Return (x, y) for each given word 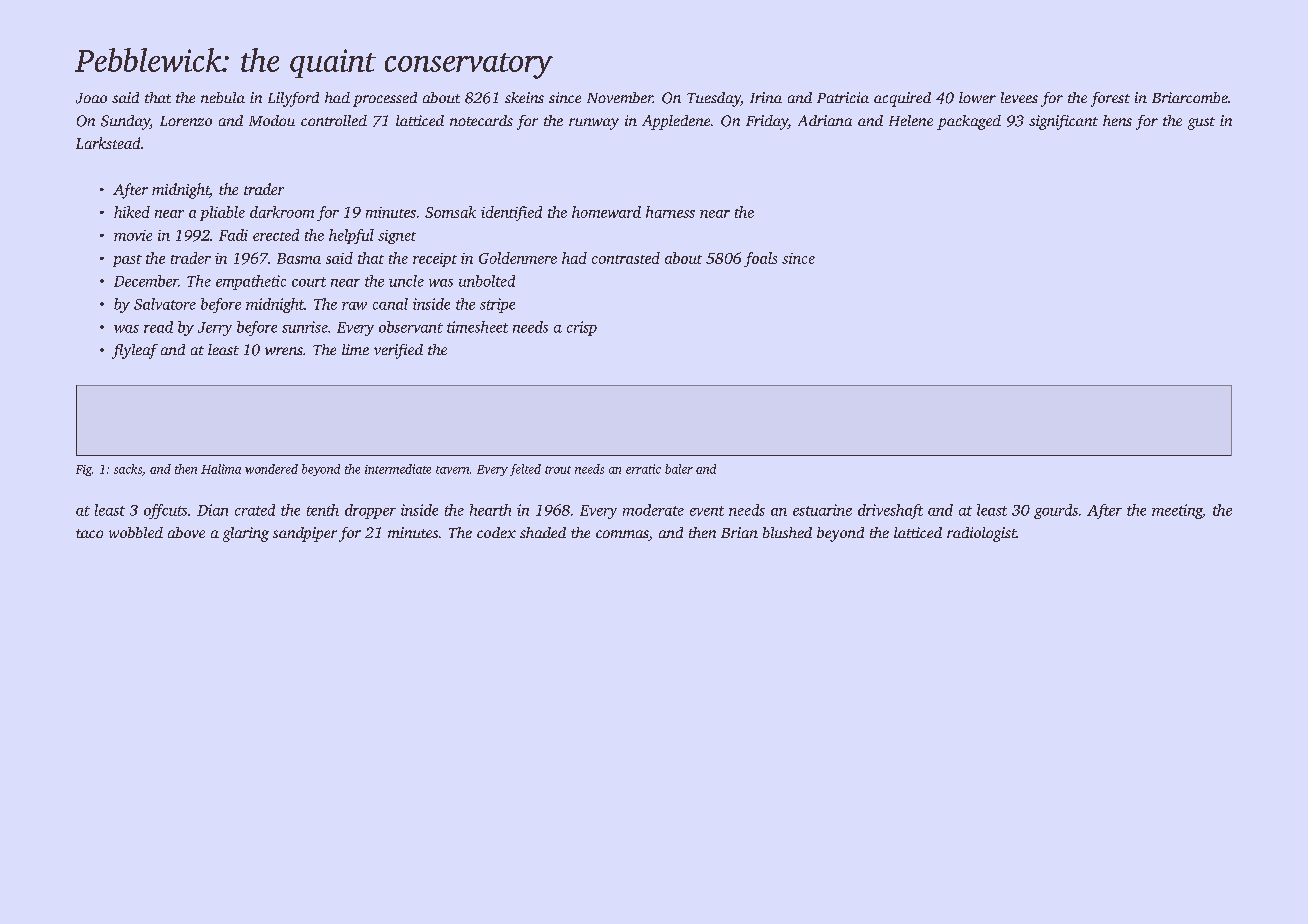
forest (1110, 99)
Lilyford (293, 99)
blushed (787, 532)
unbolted (487, 281)
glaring (246, 534)
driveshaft (890, 511)
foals (760, 259)
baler (679, 469)
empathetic (251, 282)
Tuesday (714, 99)
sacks (128, 469)
